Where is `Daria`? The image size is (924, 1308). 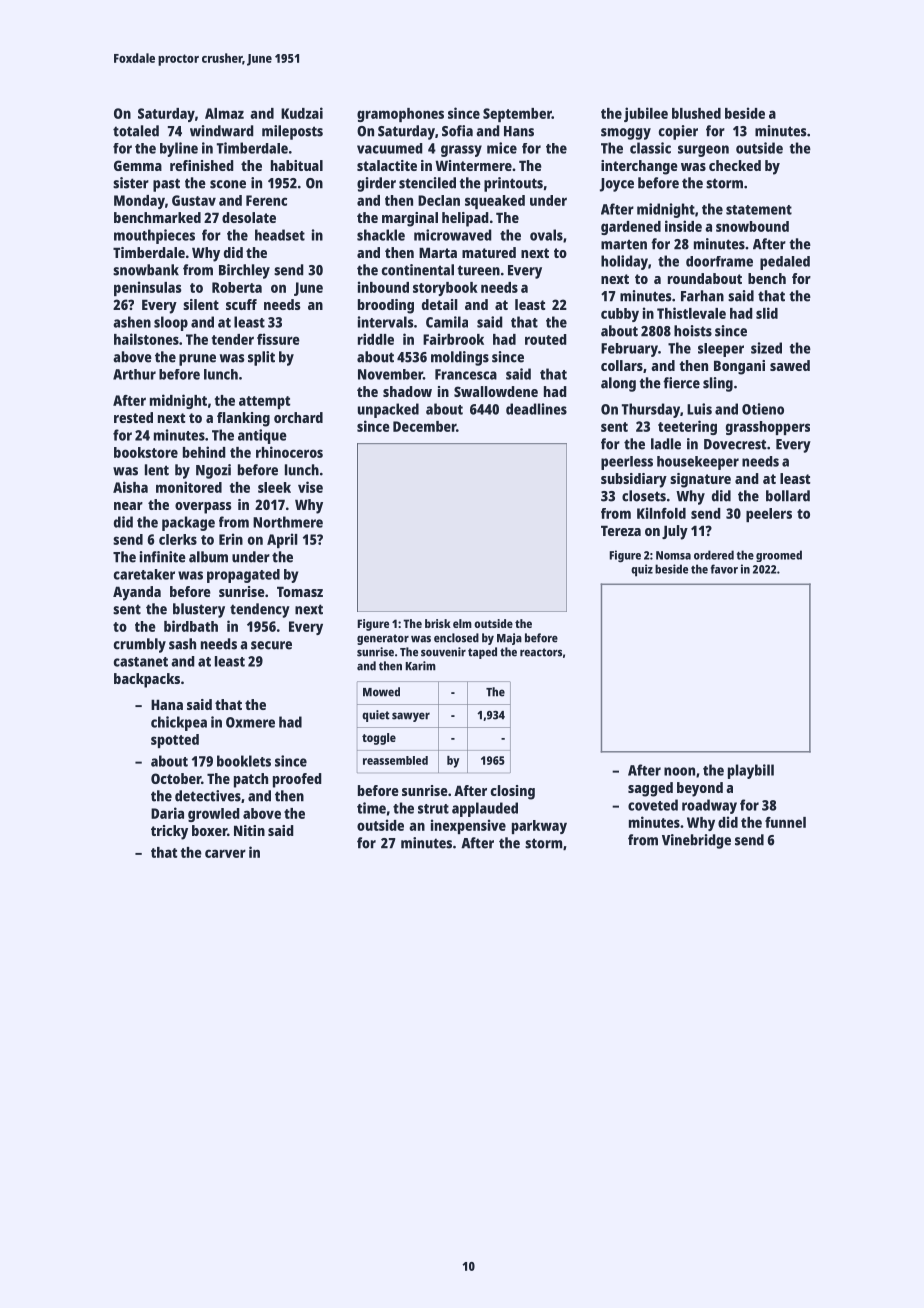
Daria is located at coordinates (167, 813).
